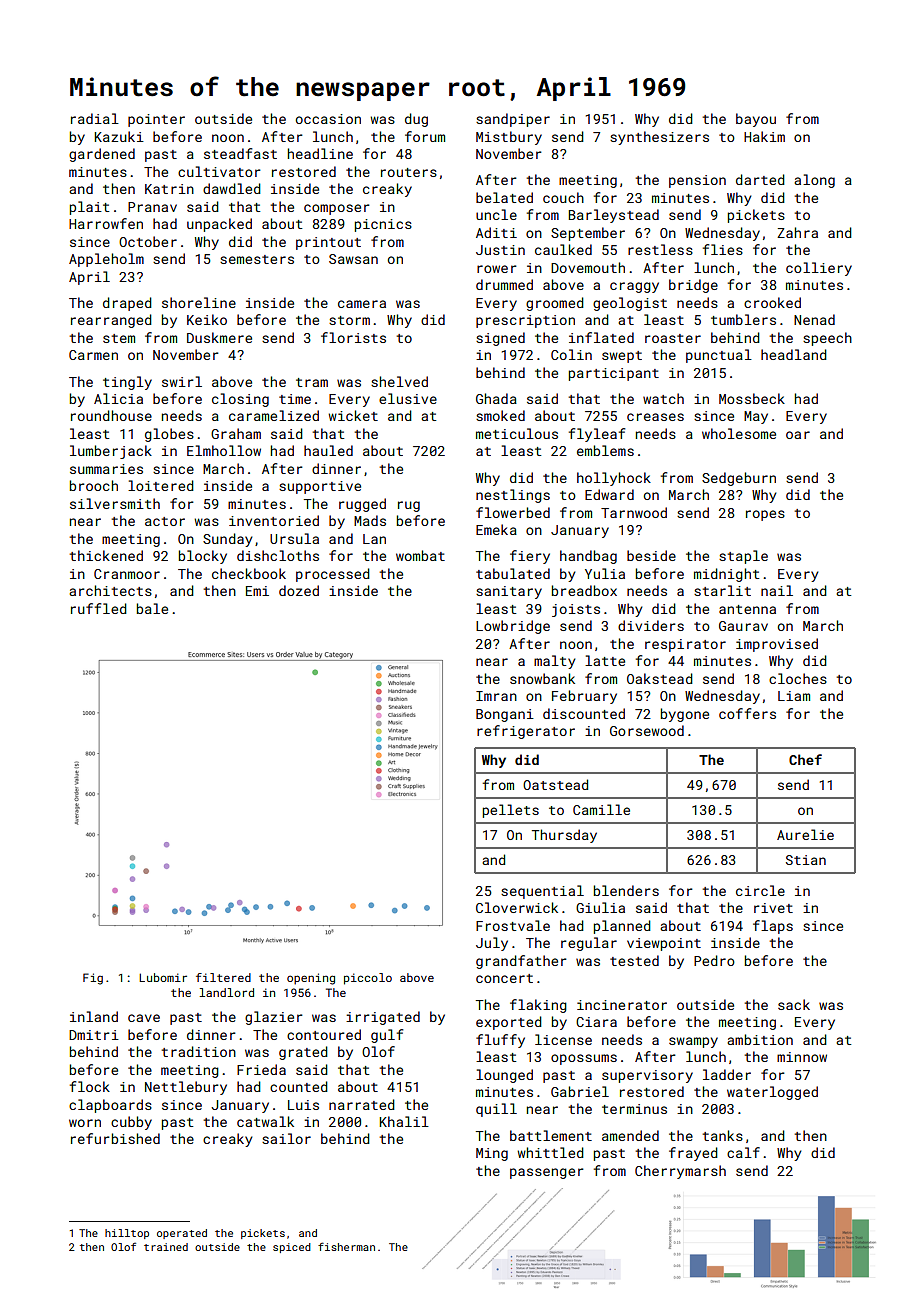 The image size is (924, 1308). What do you see at coordinates (182, 1234) in the image?
I see `operated` at bounding box center [182, 1234].
